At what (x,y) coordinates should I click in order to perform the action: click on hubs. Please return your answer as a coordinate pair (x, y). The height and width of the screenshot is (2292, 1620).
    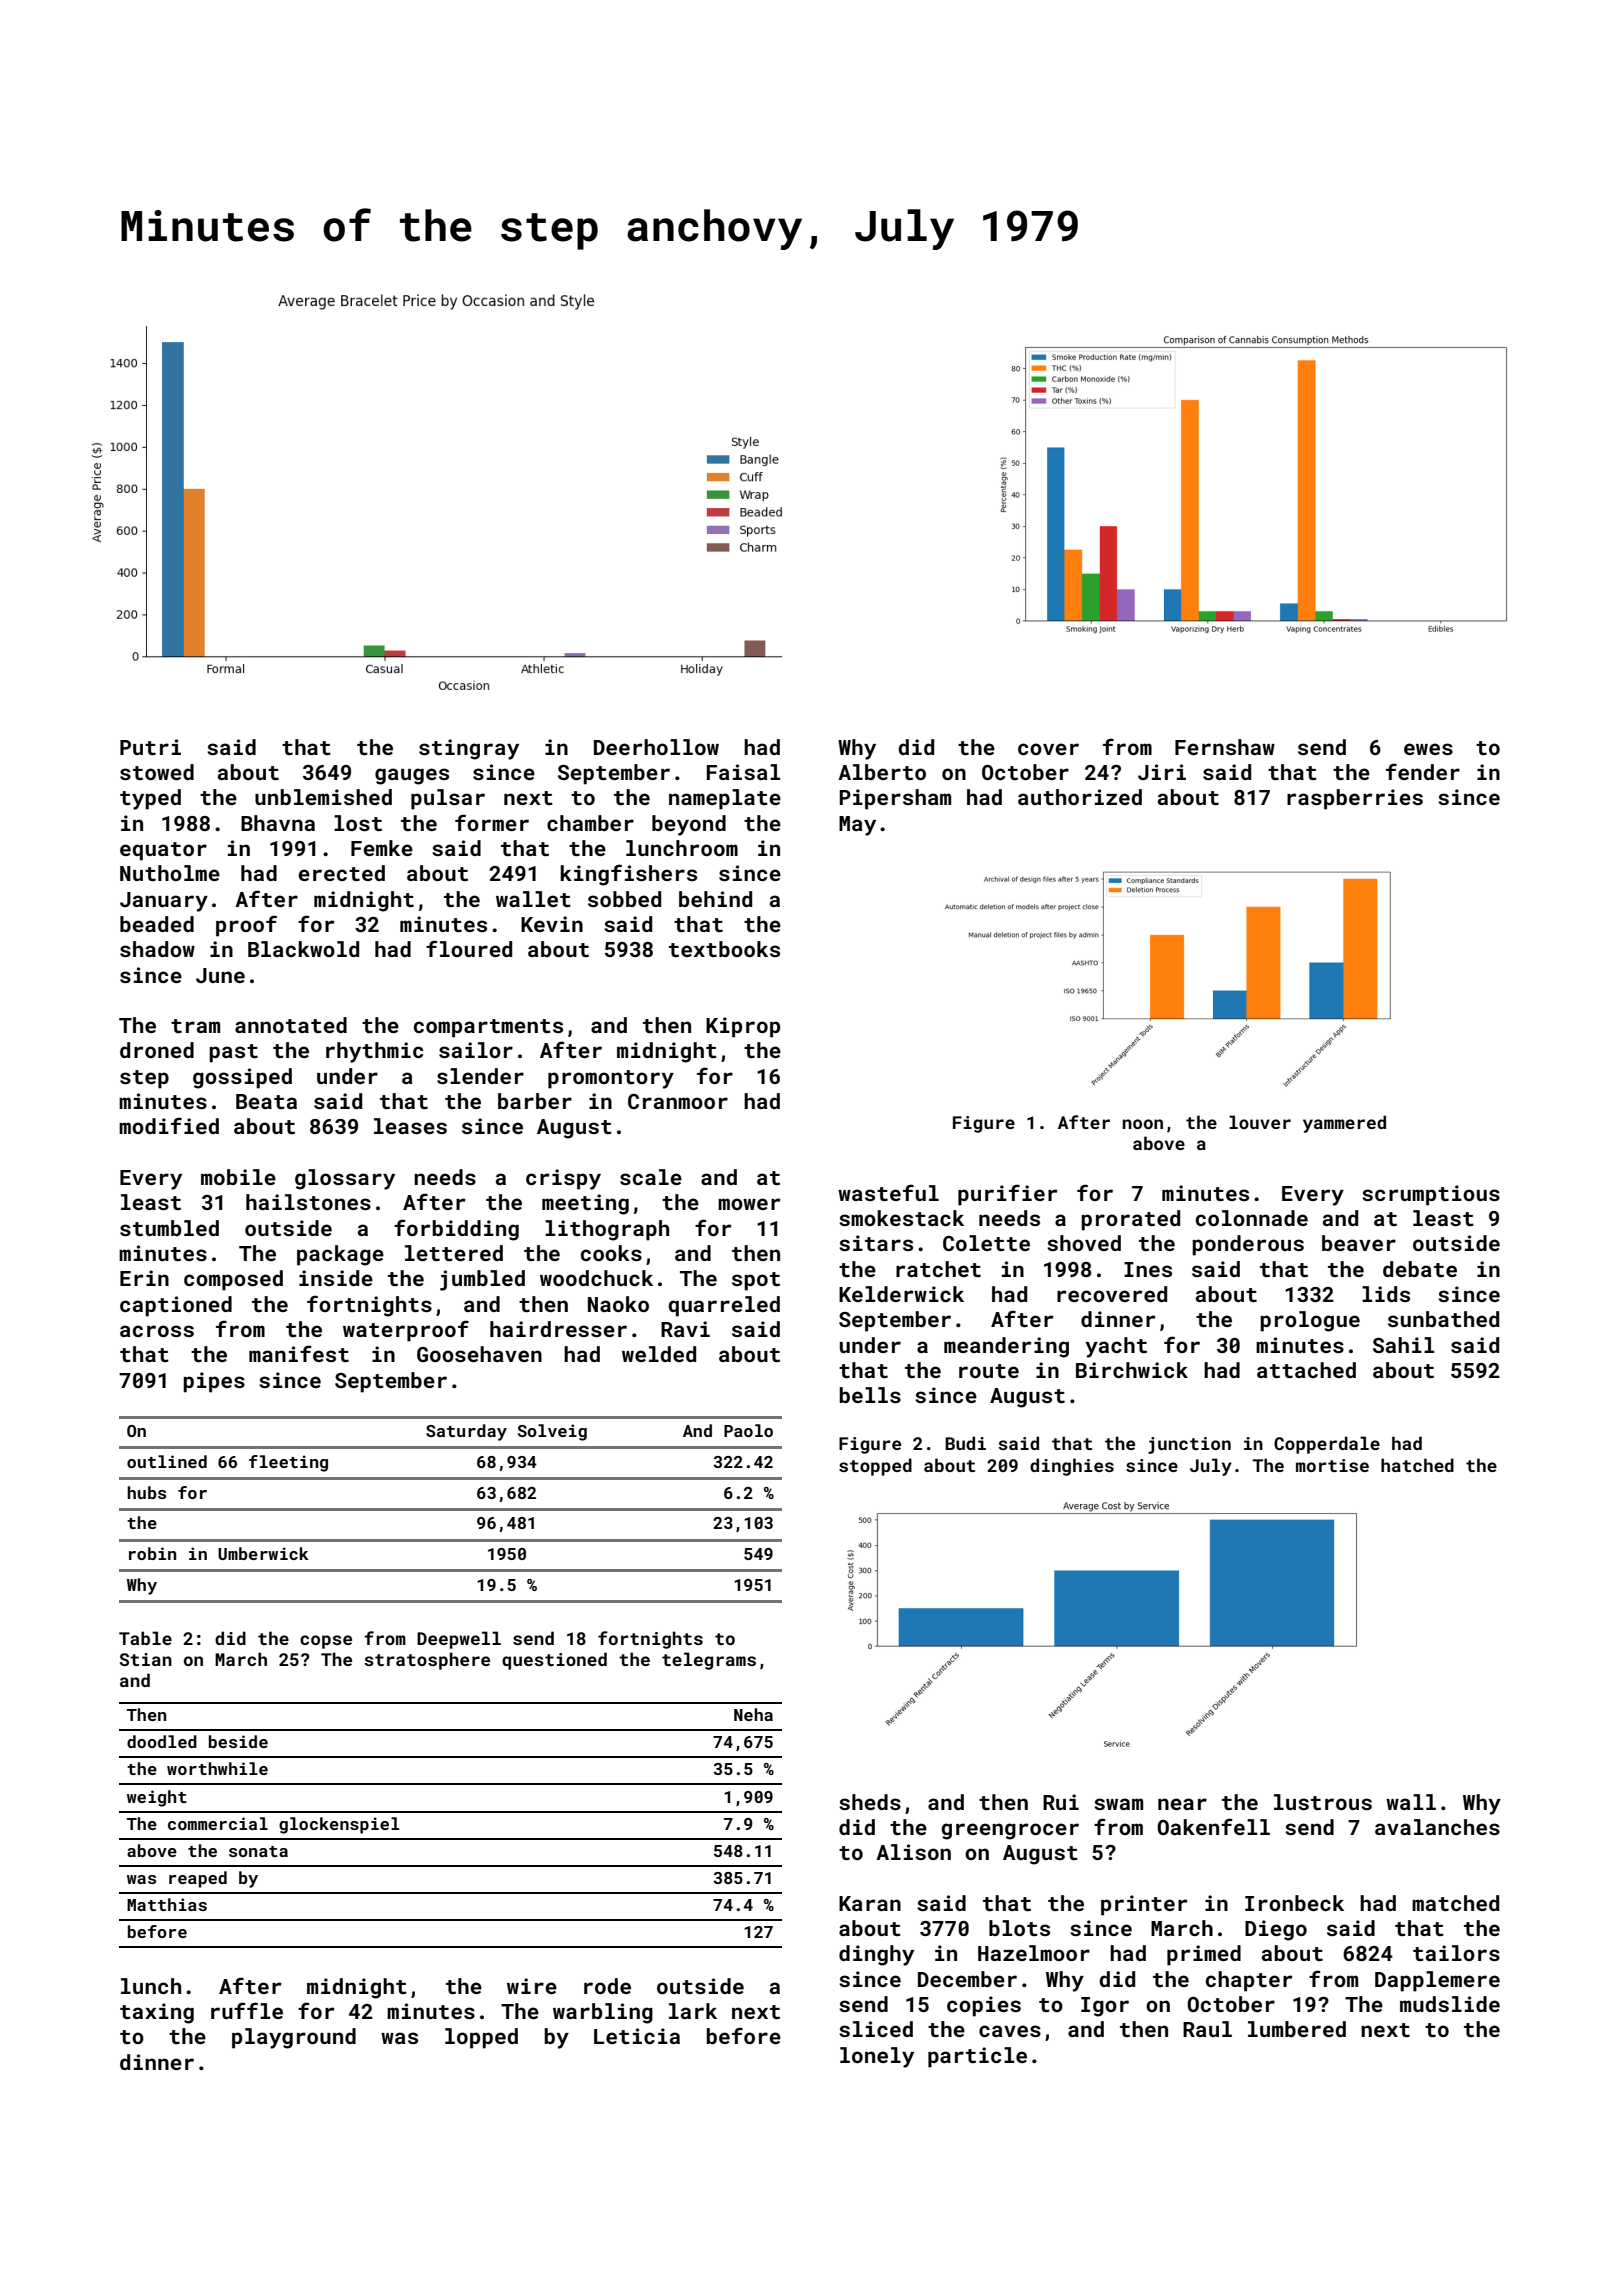
    Looking at the image, I should click on (146, 1492).
